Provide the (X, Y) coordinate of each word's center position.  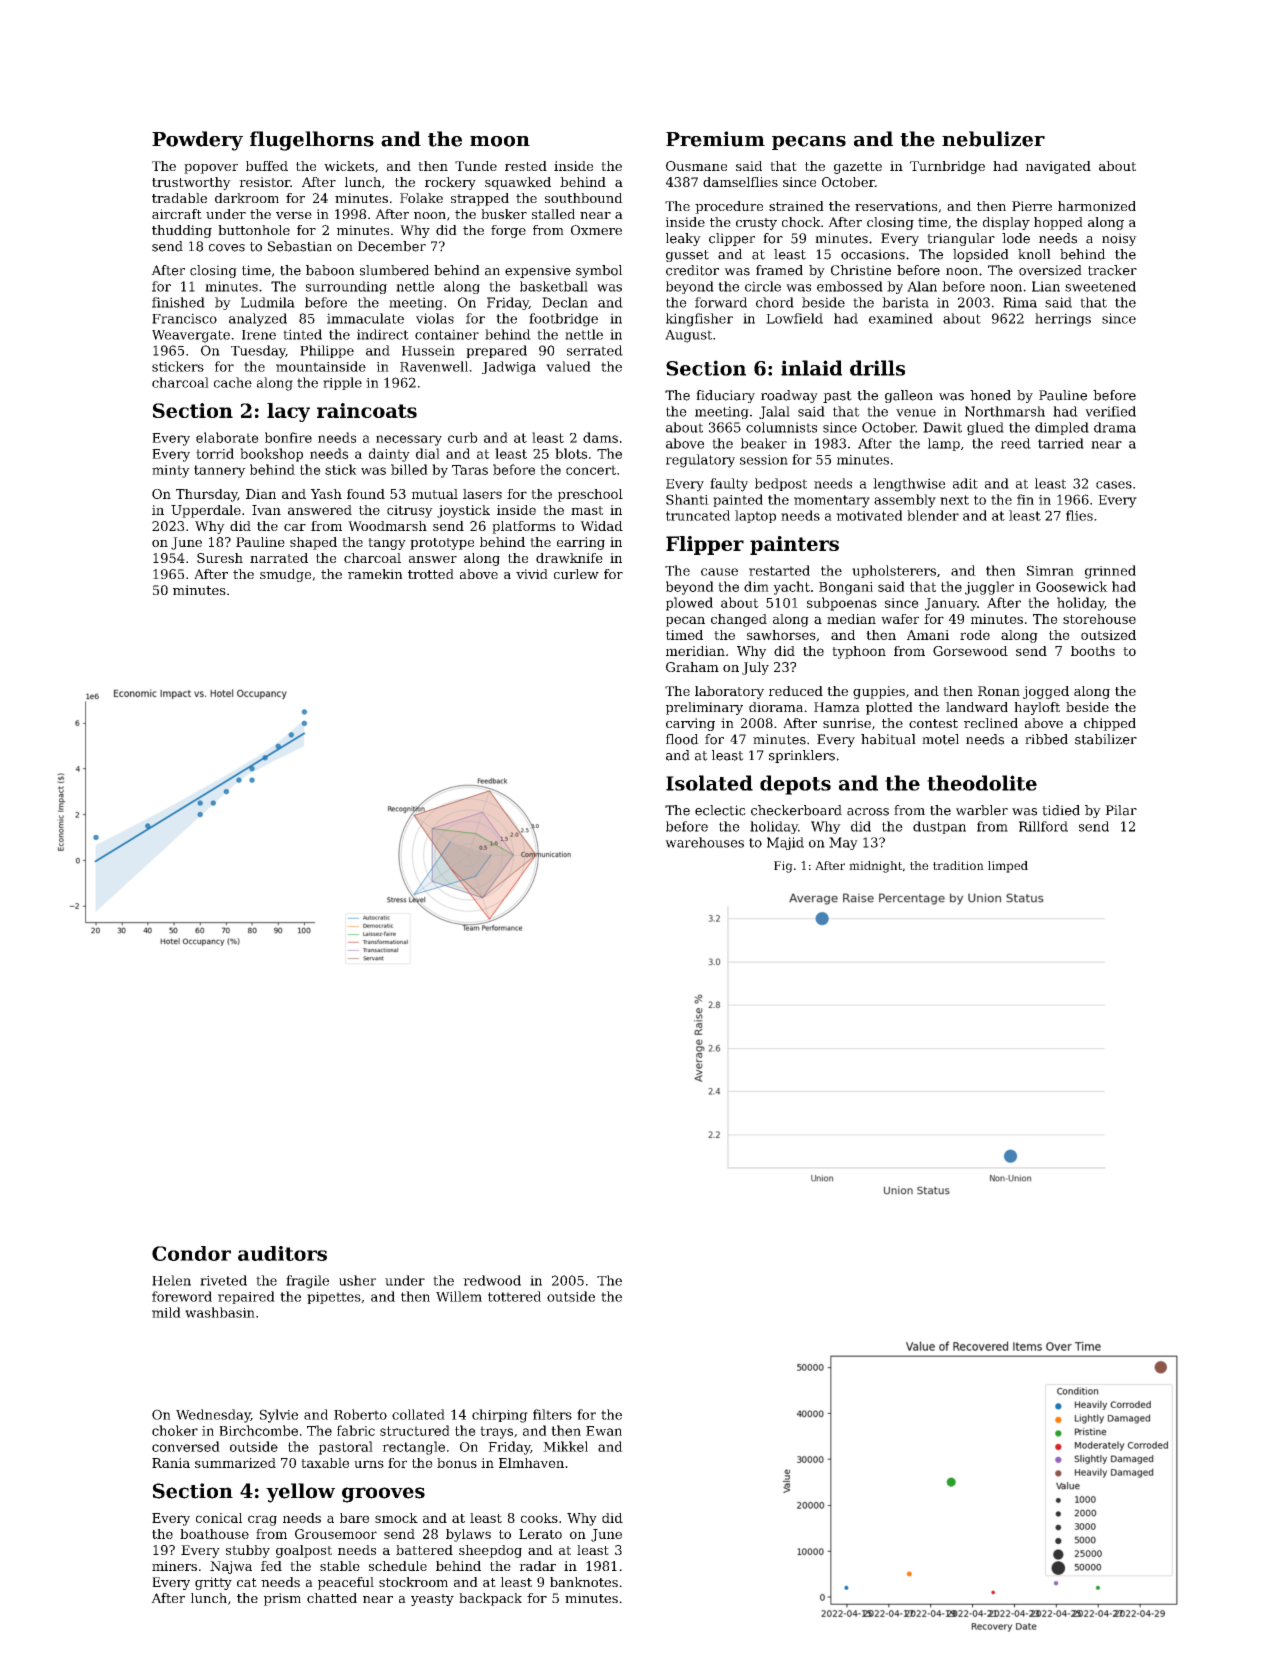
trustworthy (191, 183)
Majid (785, 843)
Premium (715, 139)
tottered (514, 1296)
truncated (698, 515)
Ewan (604, 1431)
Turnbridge (947, 167)
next (954, 500)
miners (174, 1566)
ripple (342, 383)
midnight (875, 867)
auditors (282, 1253)
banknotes (584, 1582)
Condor (191, 1253)
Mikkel (565, 1446)
